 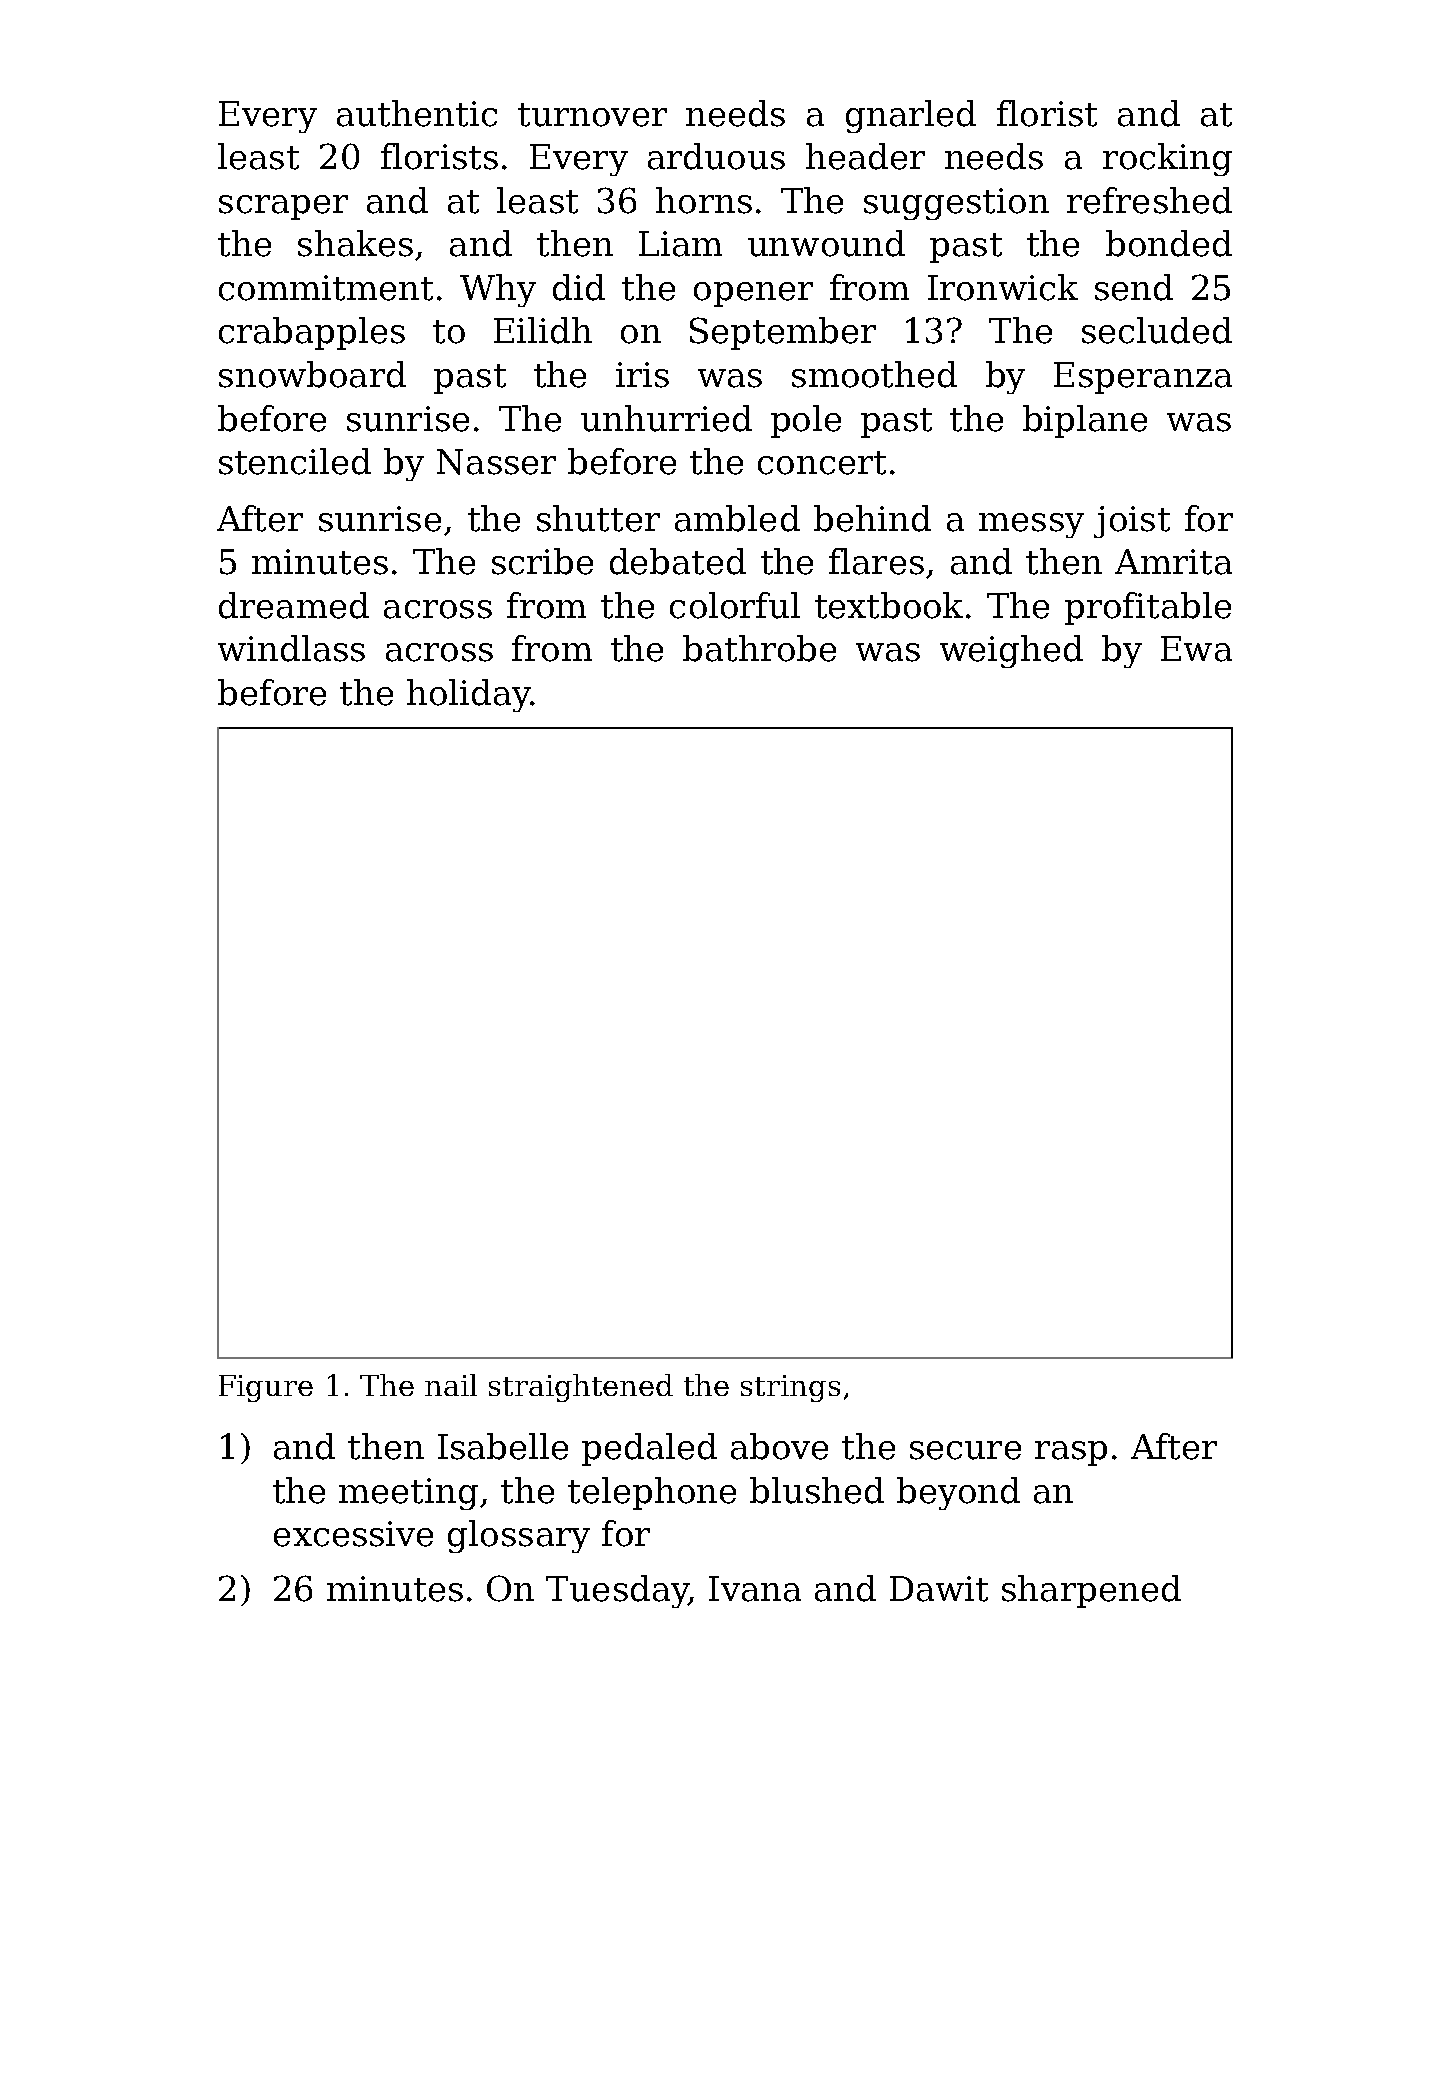 I want to click on straightened, so click(x=581, y=1388).
